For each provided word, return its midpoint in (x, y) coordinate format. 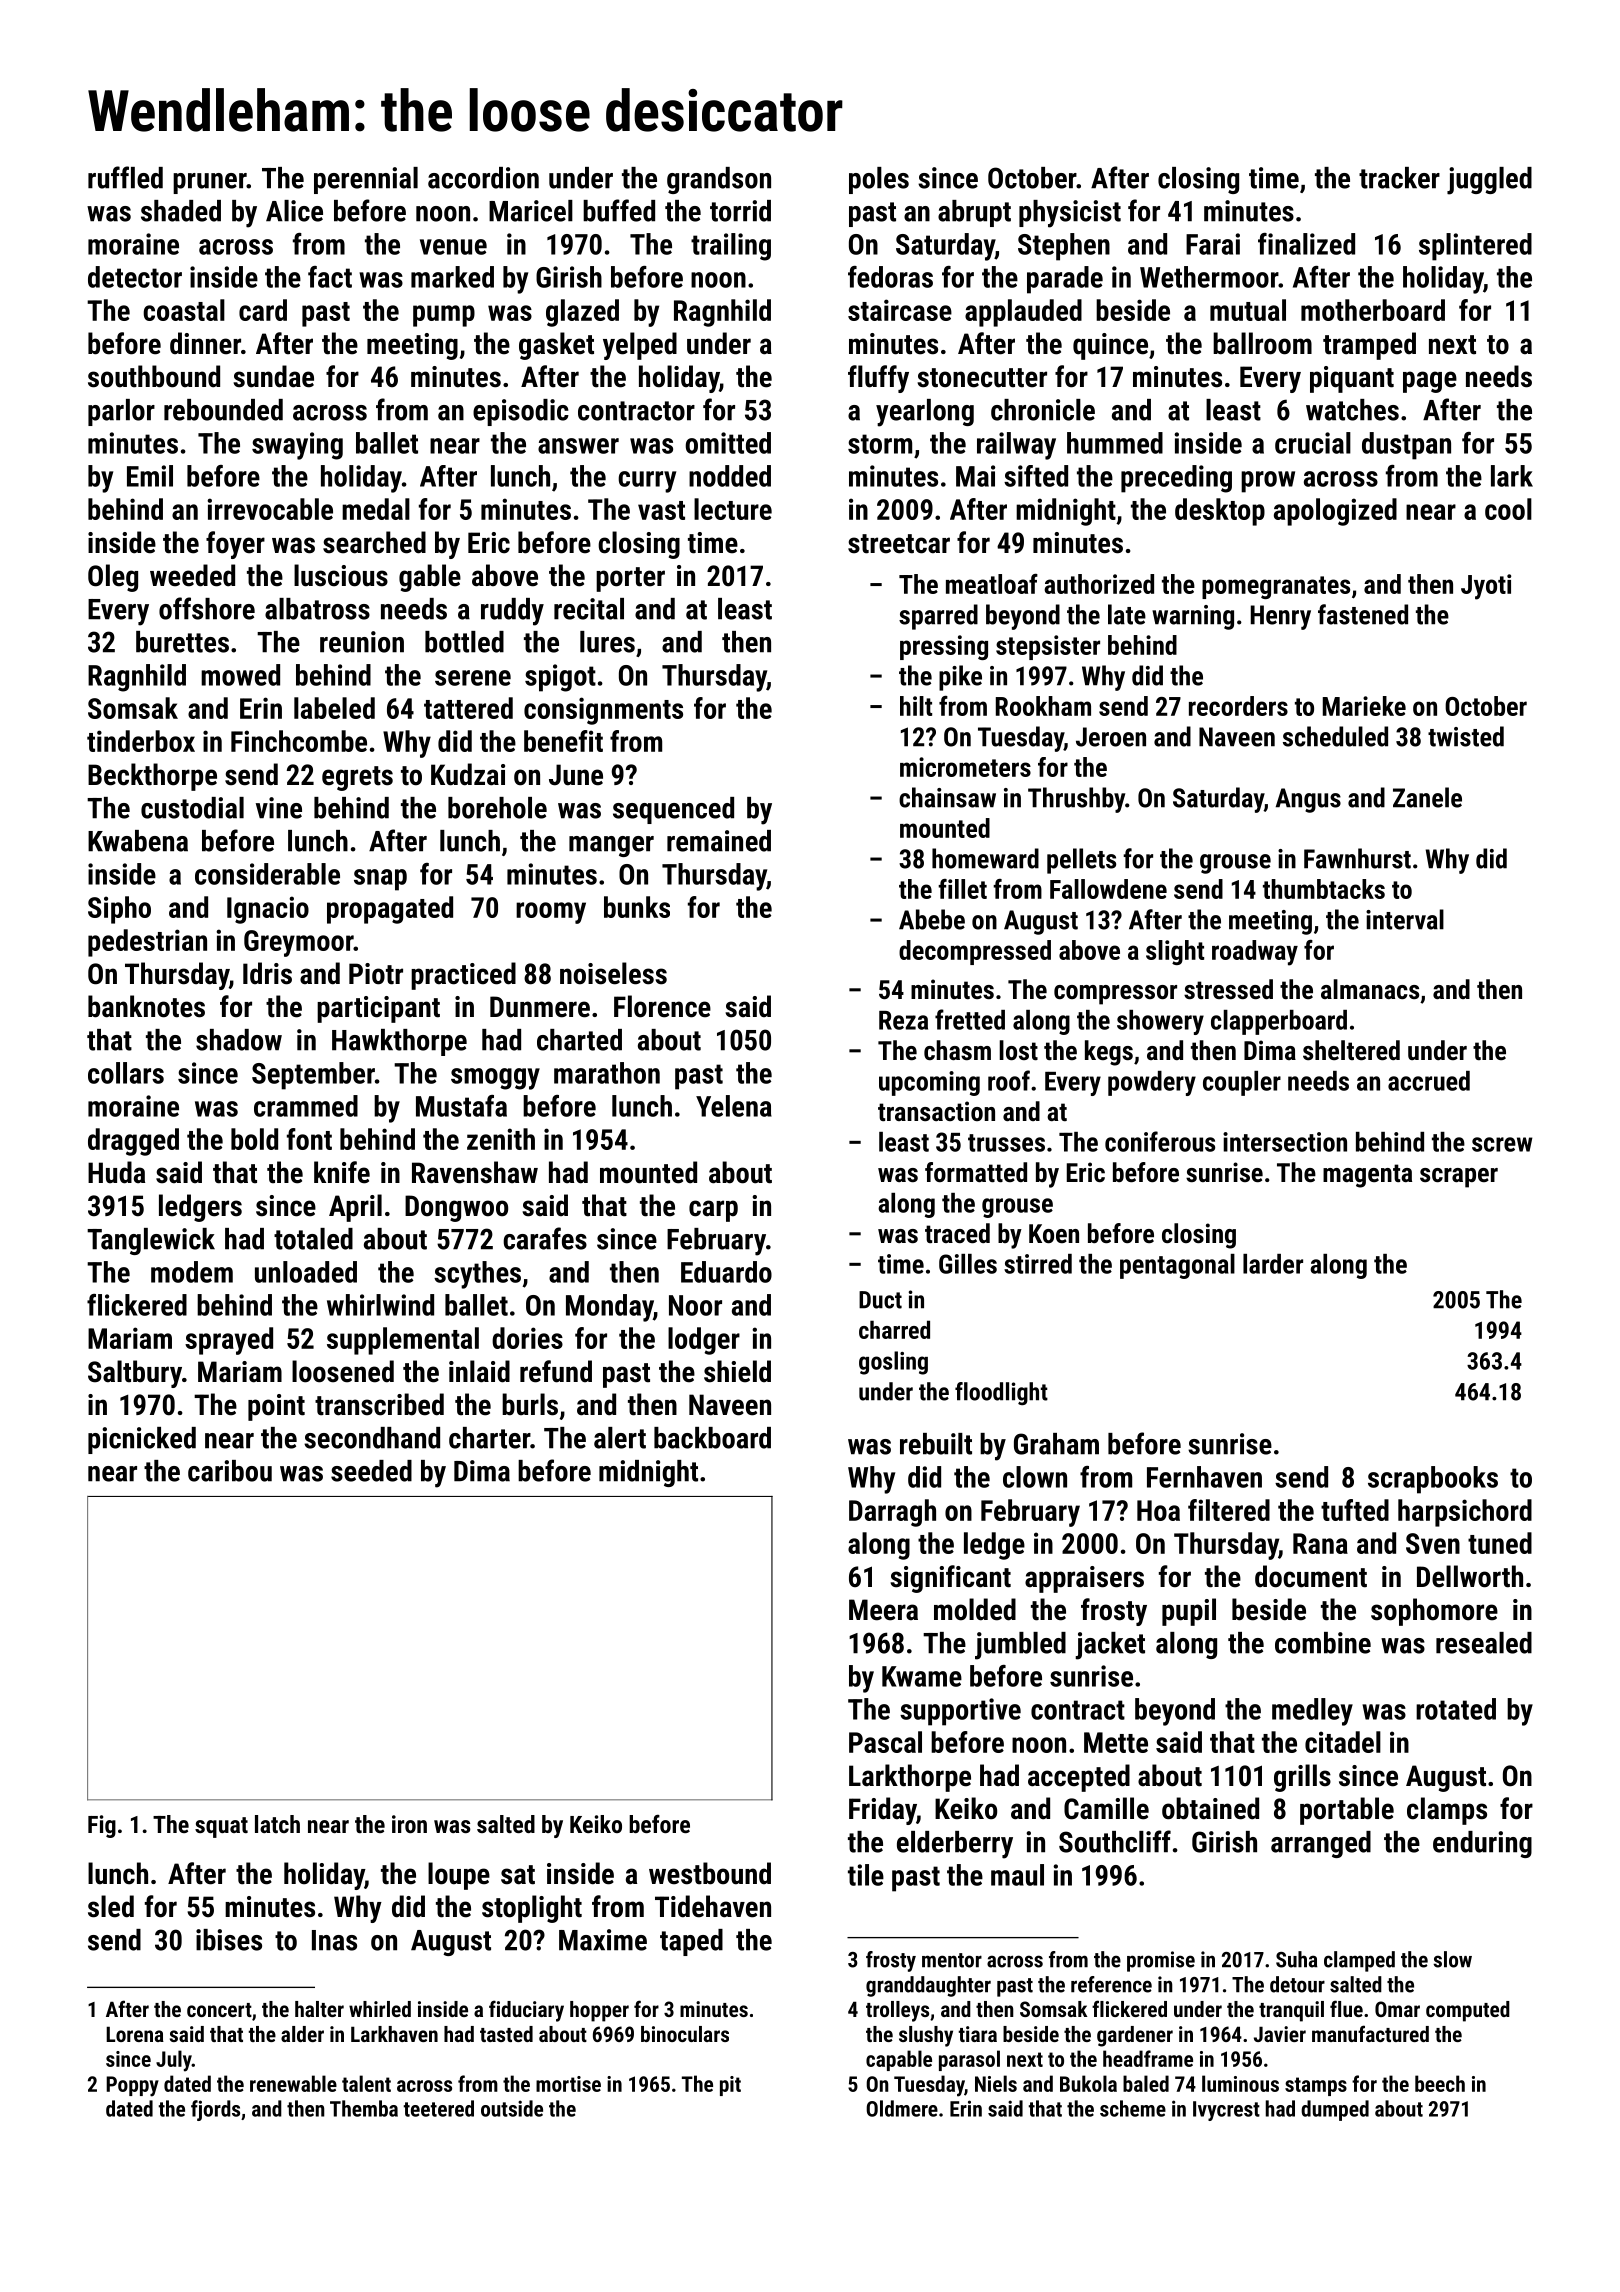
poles (879, 180)
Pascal (885, 1742)
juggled (1489, 181)
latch (277, 1824)
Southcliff (1115, 1841)
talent (366, 2083)
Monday (609, 1308)
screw (1502, 1144)
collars (126, 1073)
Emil (150, 476)
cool (1508, 509)
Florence (662, 1006)
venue (453, 247)
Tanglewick (151, 1241)
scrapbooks (1433, 1480)
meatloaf (992, 584)
